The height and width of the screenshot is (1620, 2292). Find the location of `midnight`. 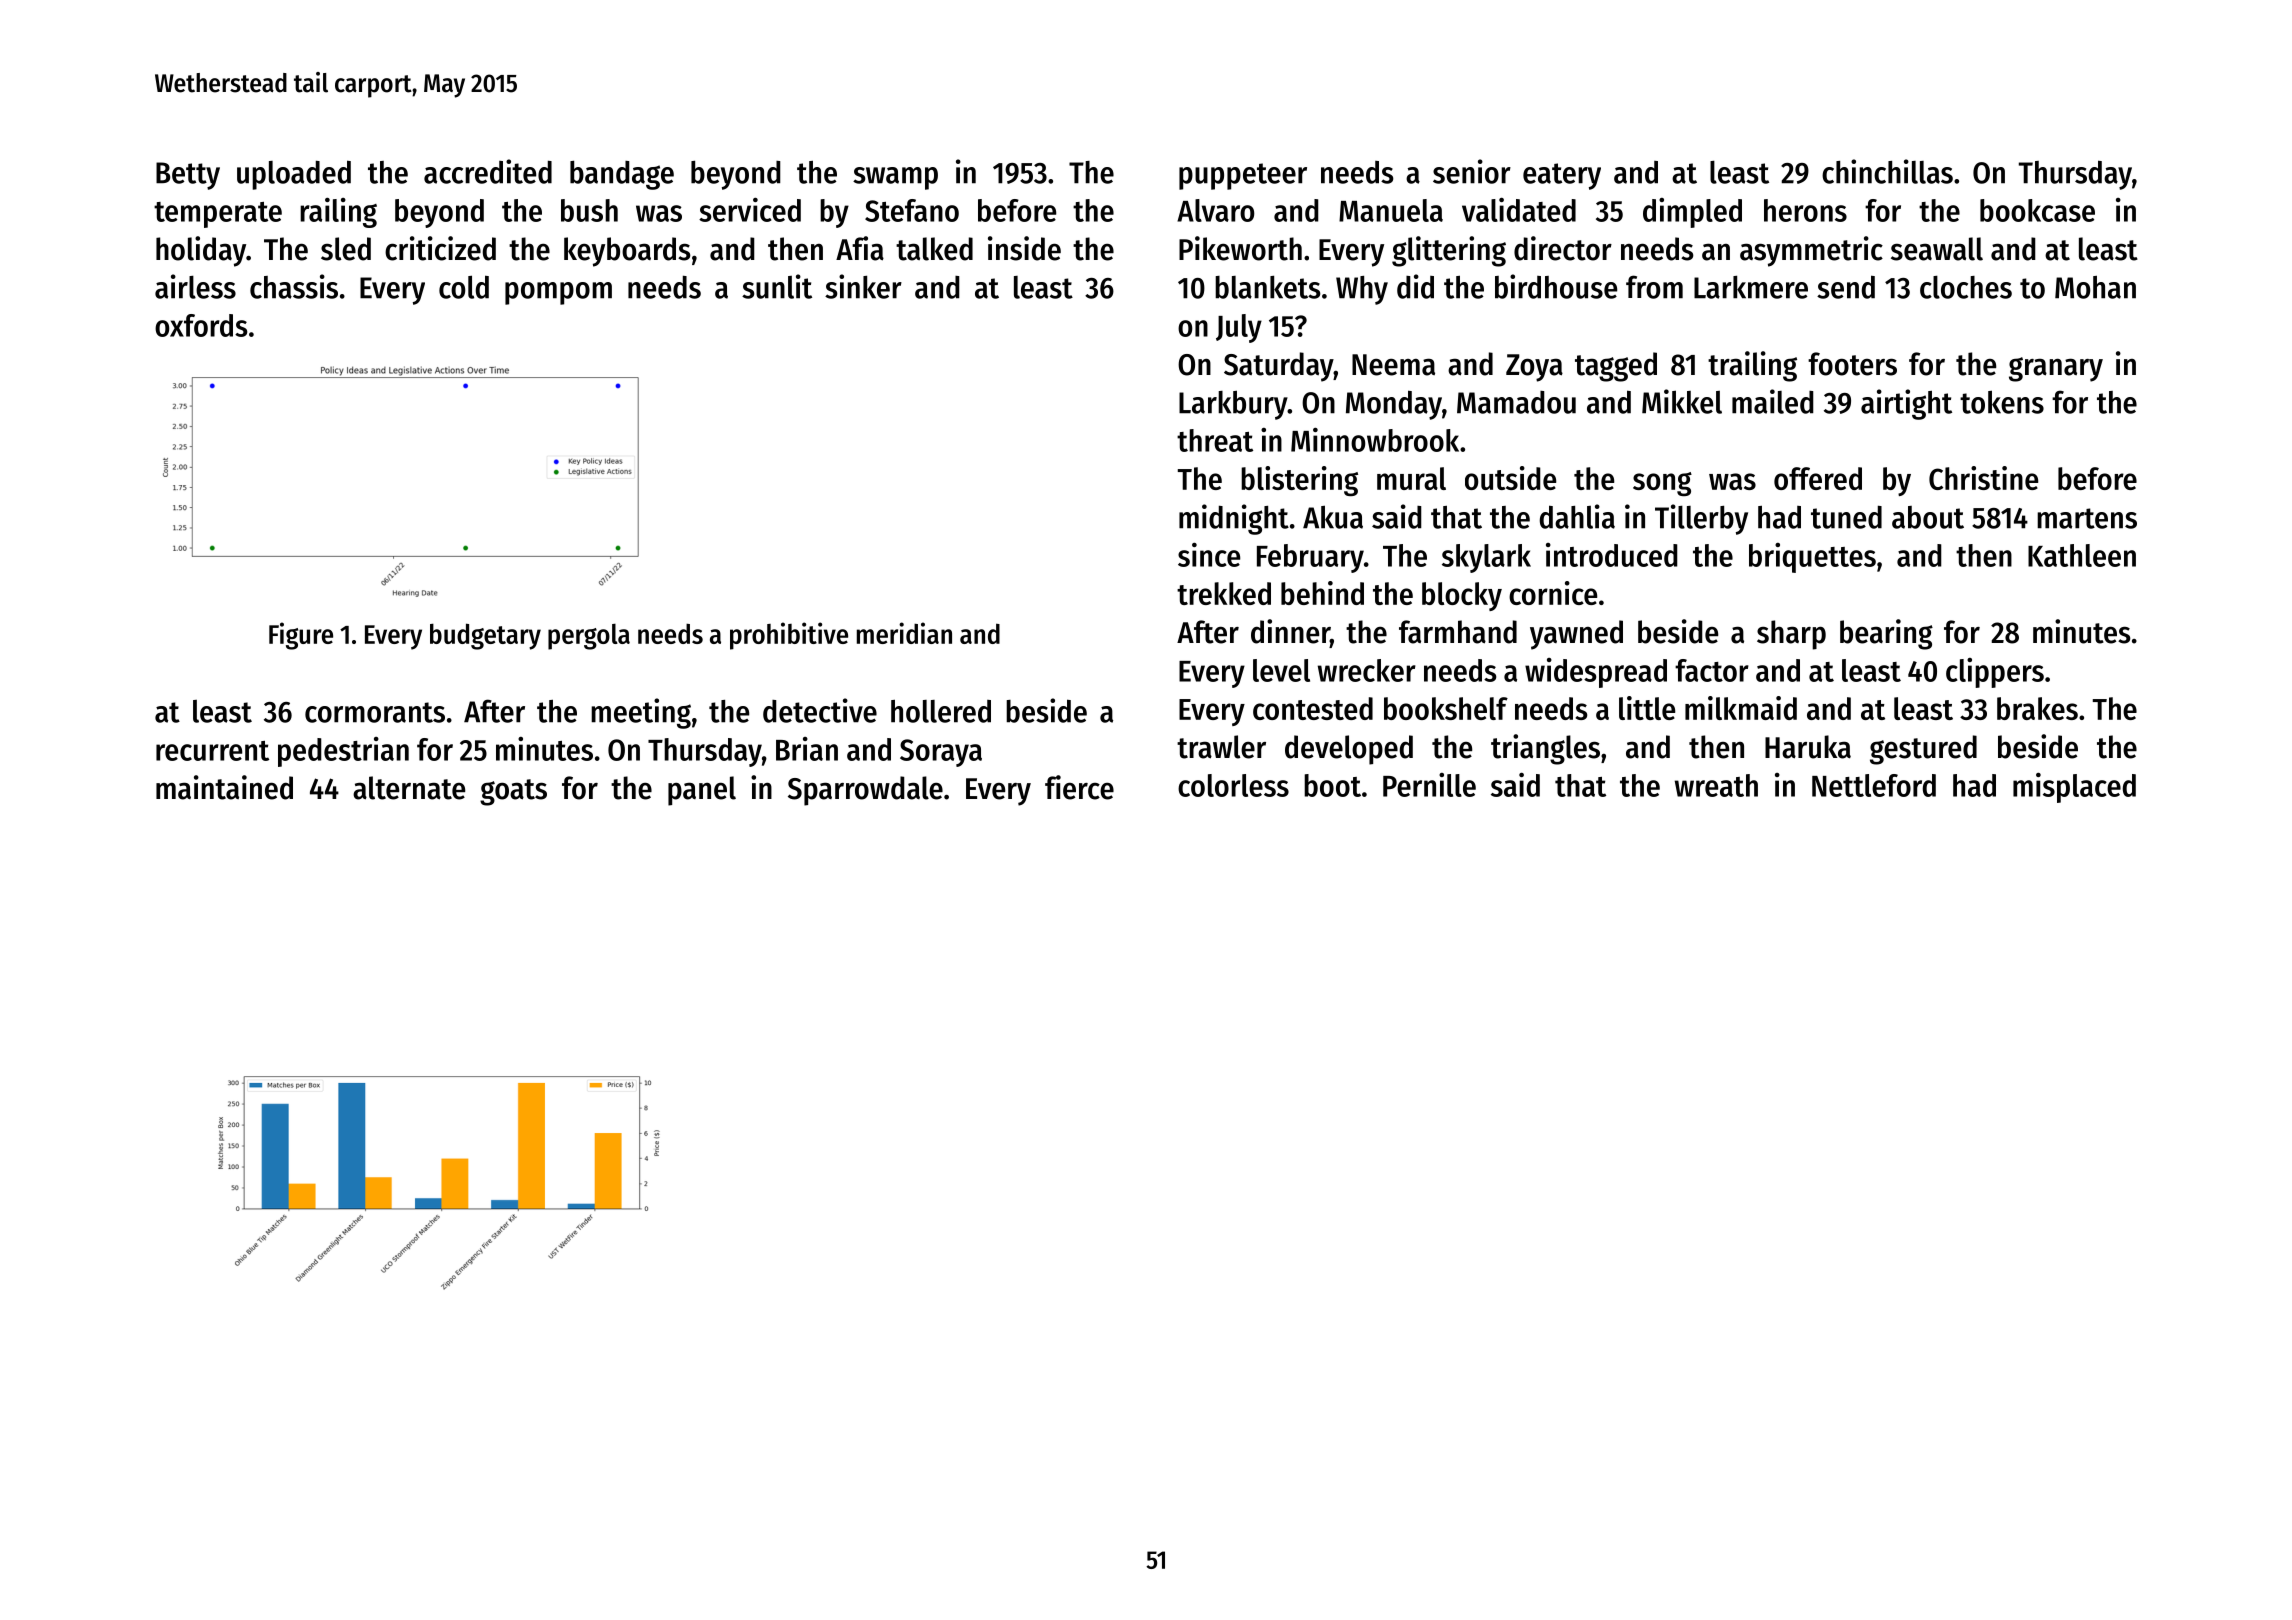

midnight is located at coordinates (1234, 519).
